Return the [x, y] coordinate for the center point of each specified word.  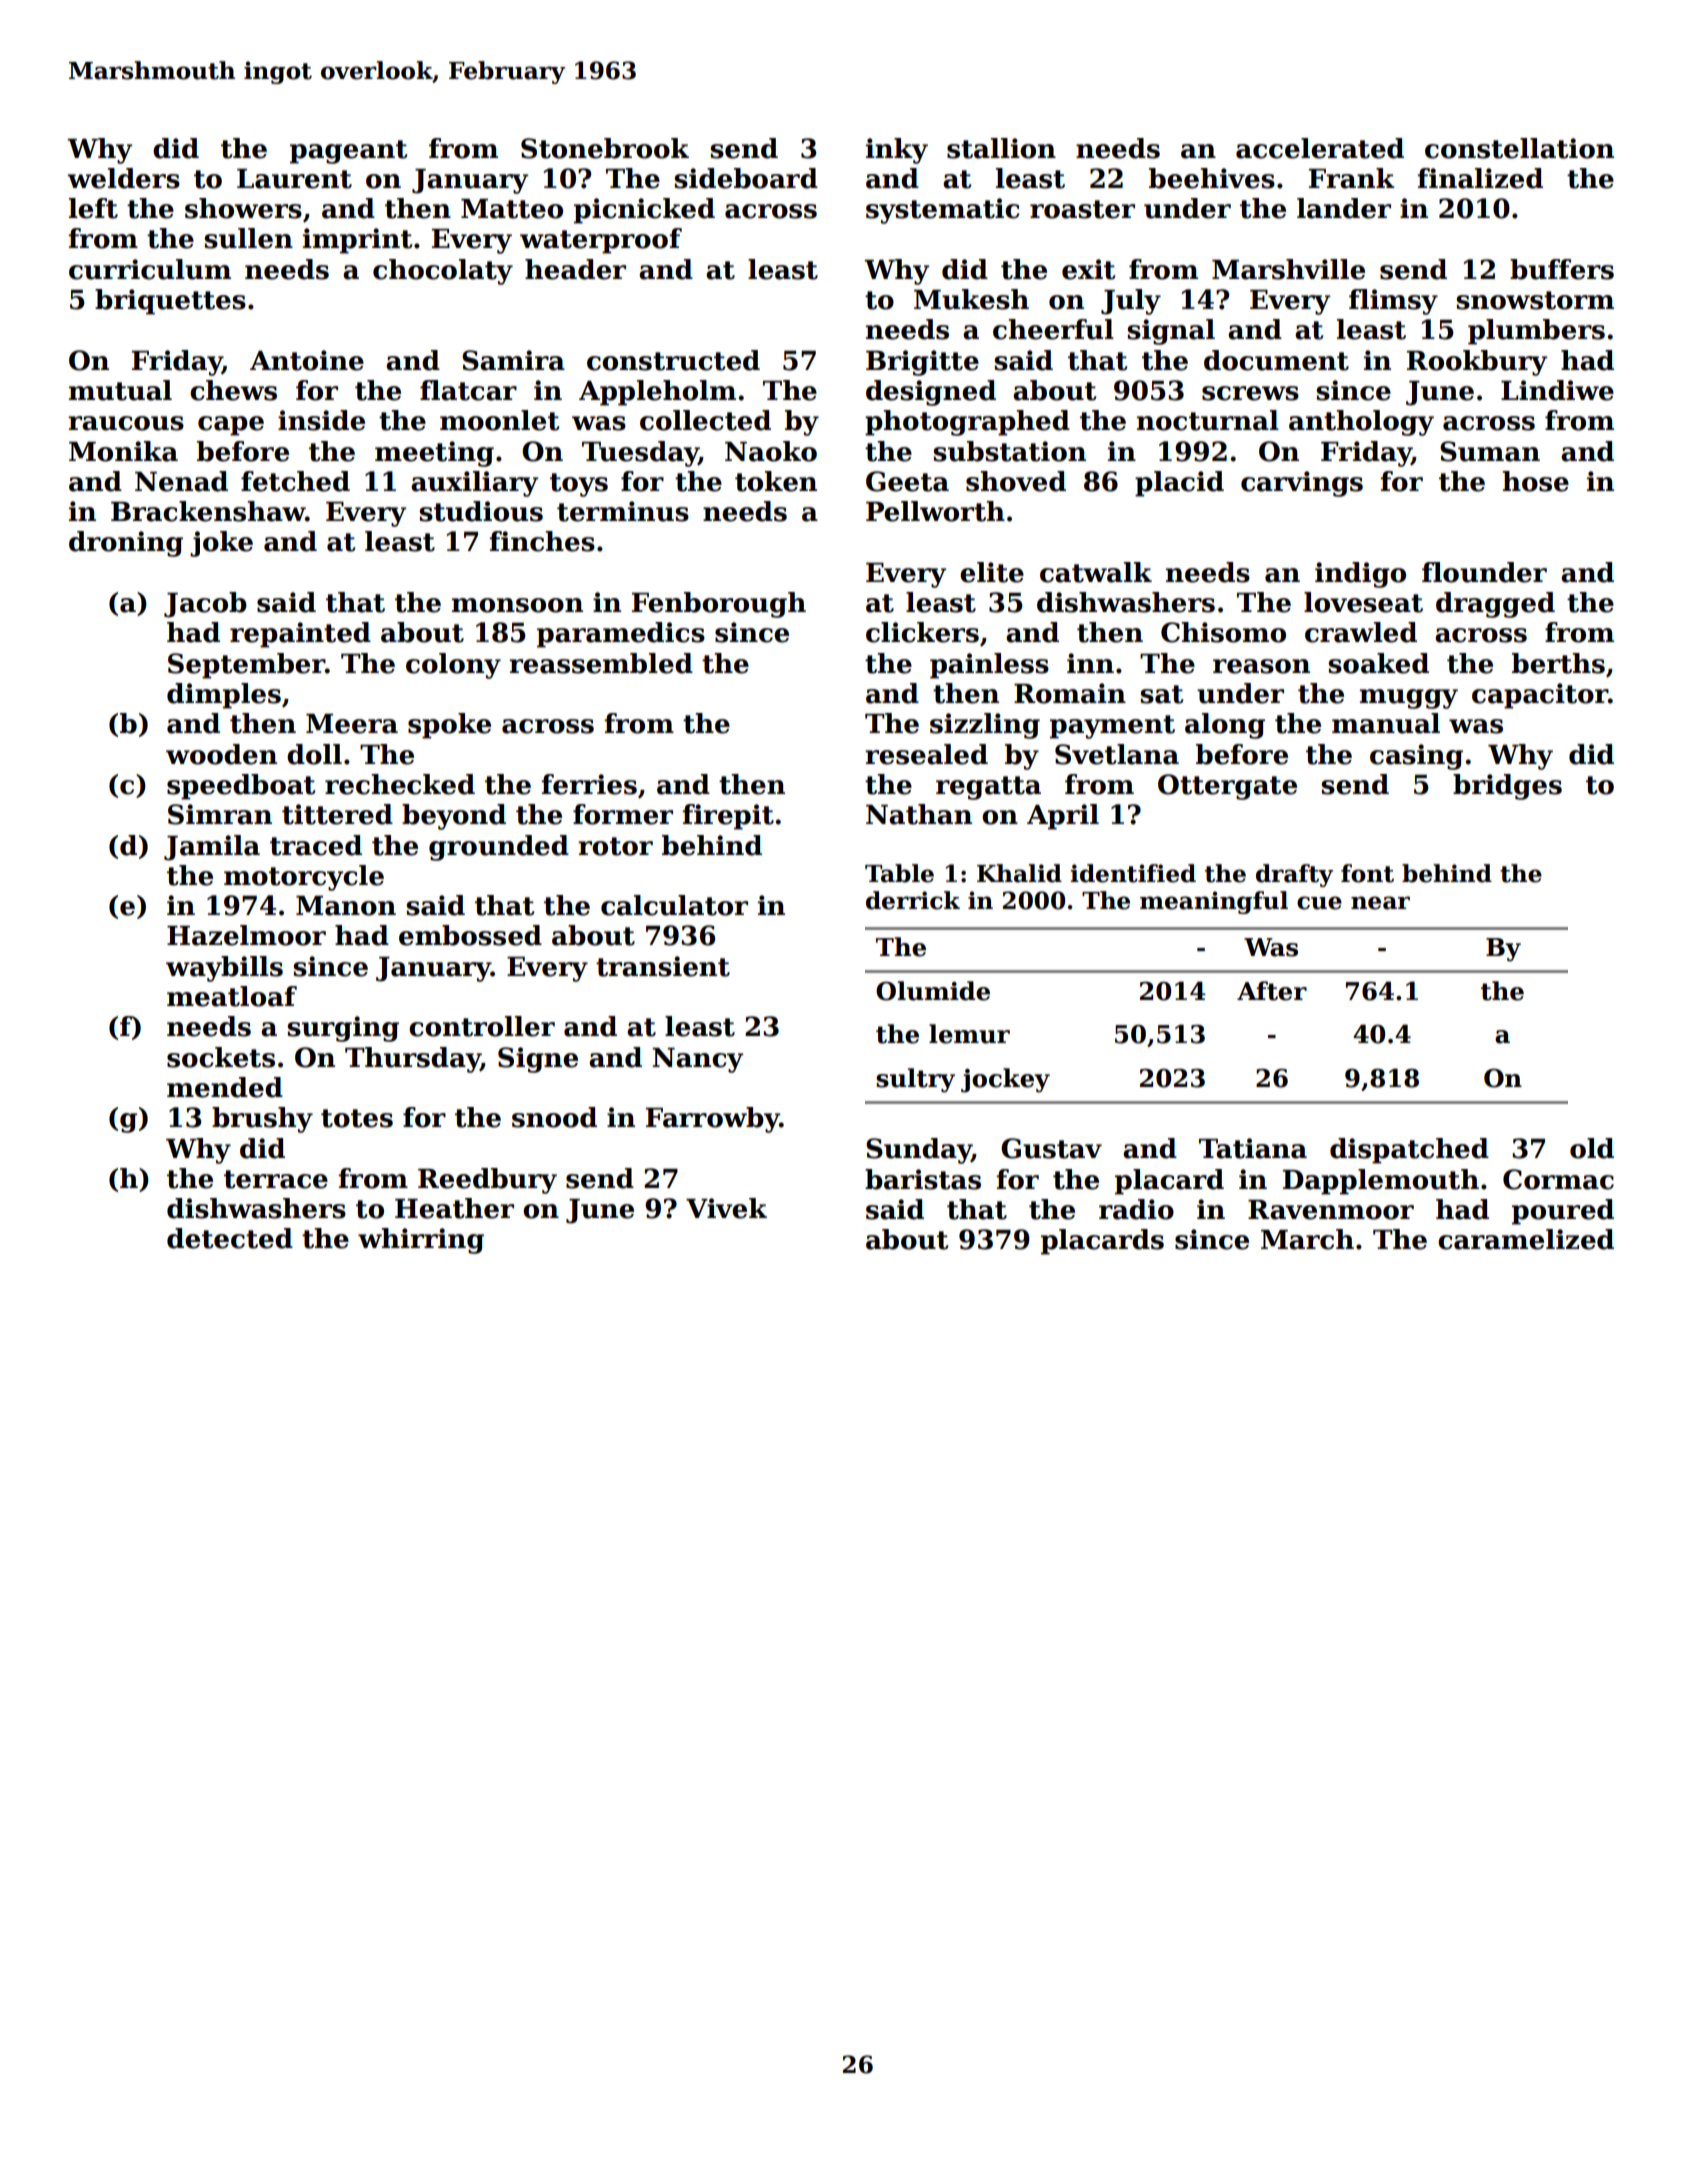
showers [243, 208]
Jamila [212, 848]
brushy [262, 1120]
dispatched [1409, 1151]
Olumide [933, 991]
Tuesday [640, 454]
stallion [1001, 148]
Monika [123, 451]
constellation [1519, 148]
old [1592, 1148]
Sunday [918, 1151]
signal [1171, 332]
